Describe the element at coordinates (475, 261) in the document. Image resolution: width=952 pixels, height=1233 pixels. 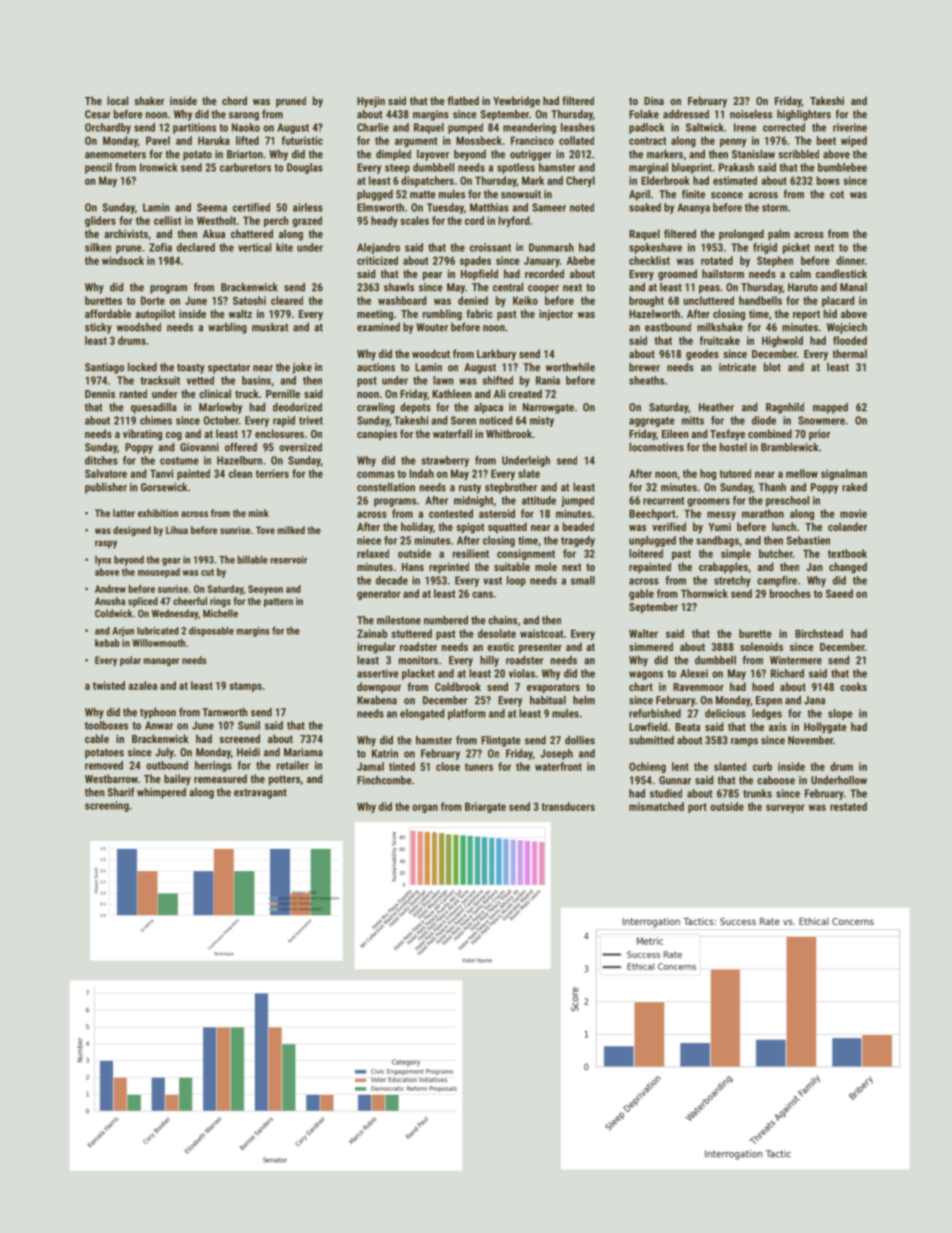
I see `spades` at that location.
